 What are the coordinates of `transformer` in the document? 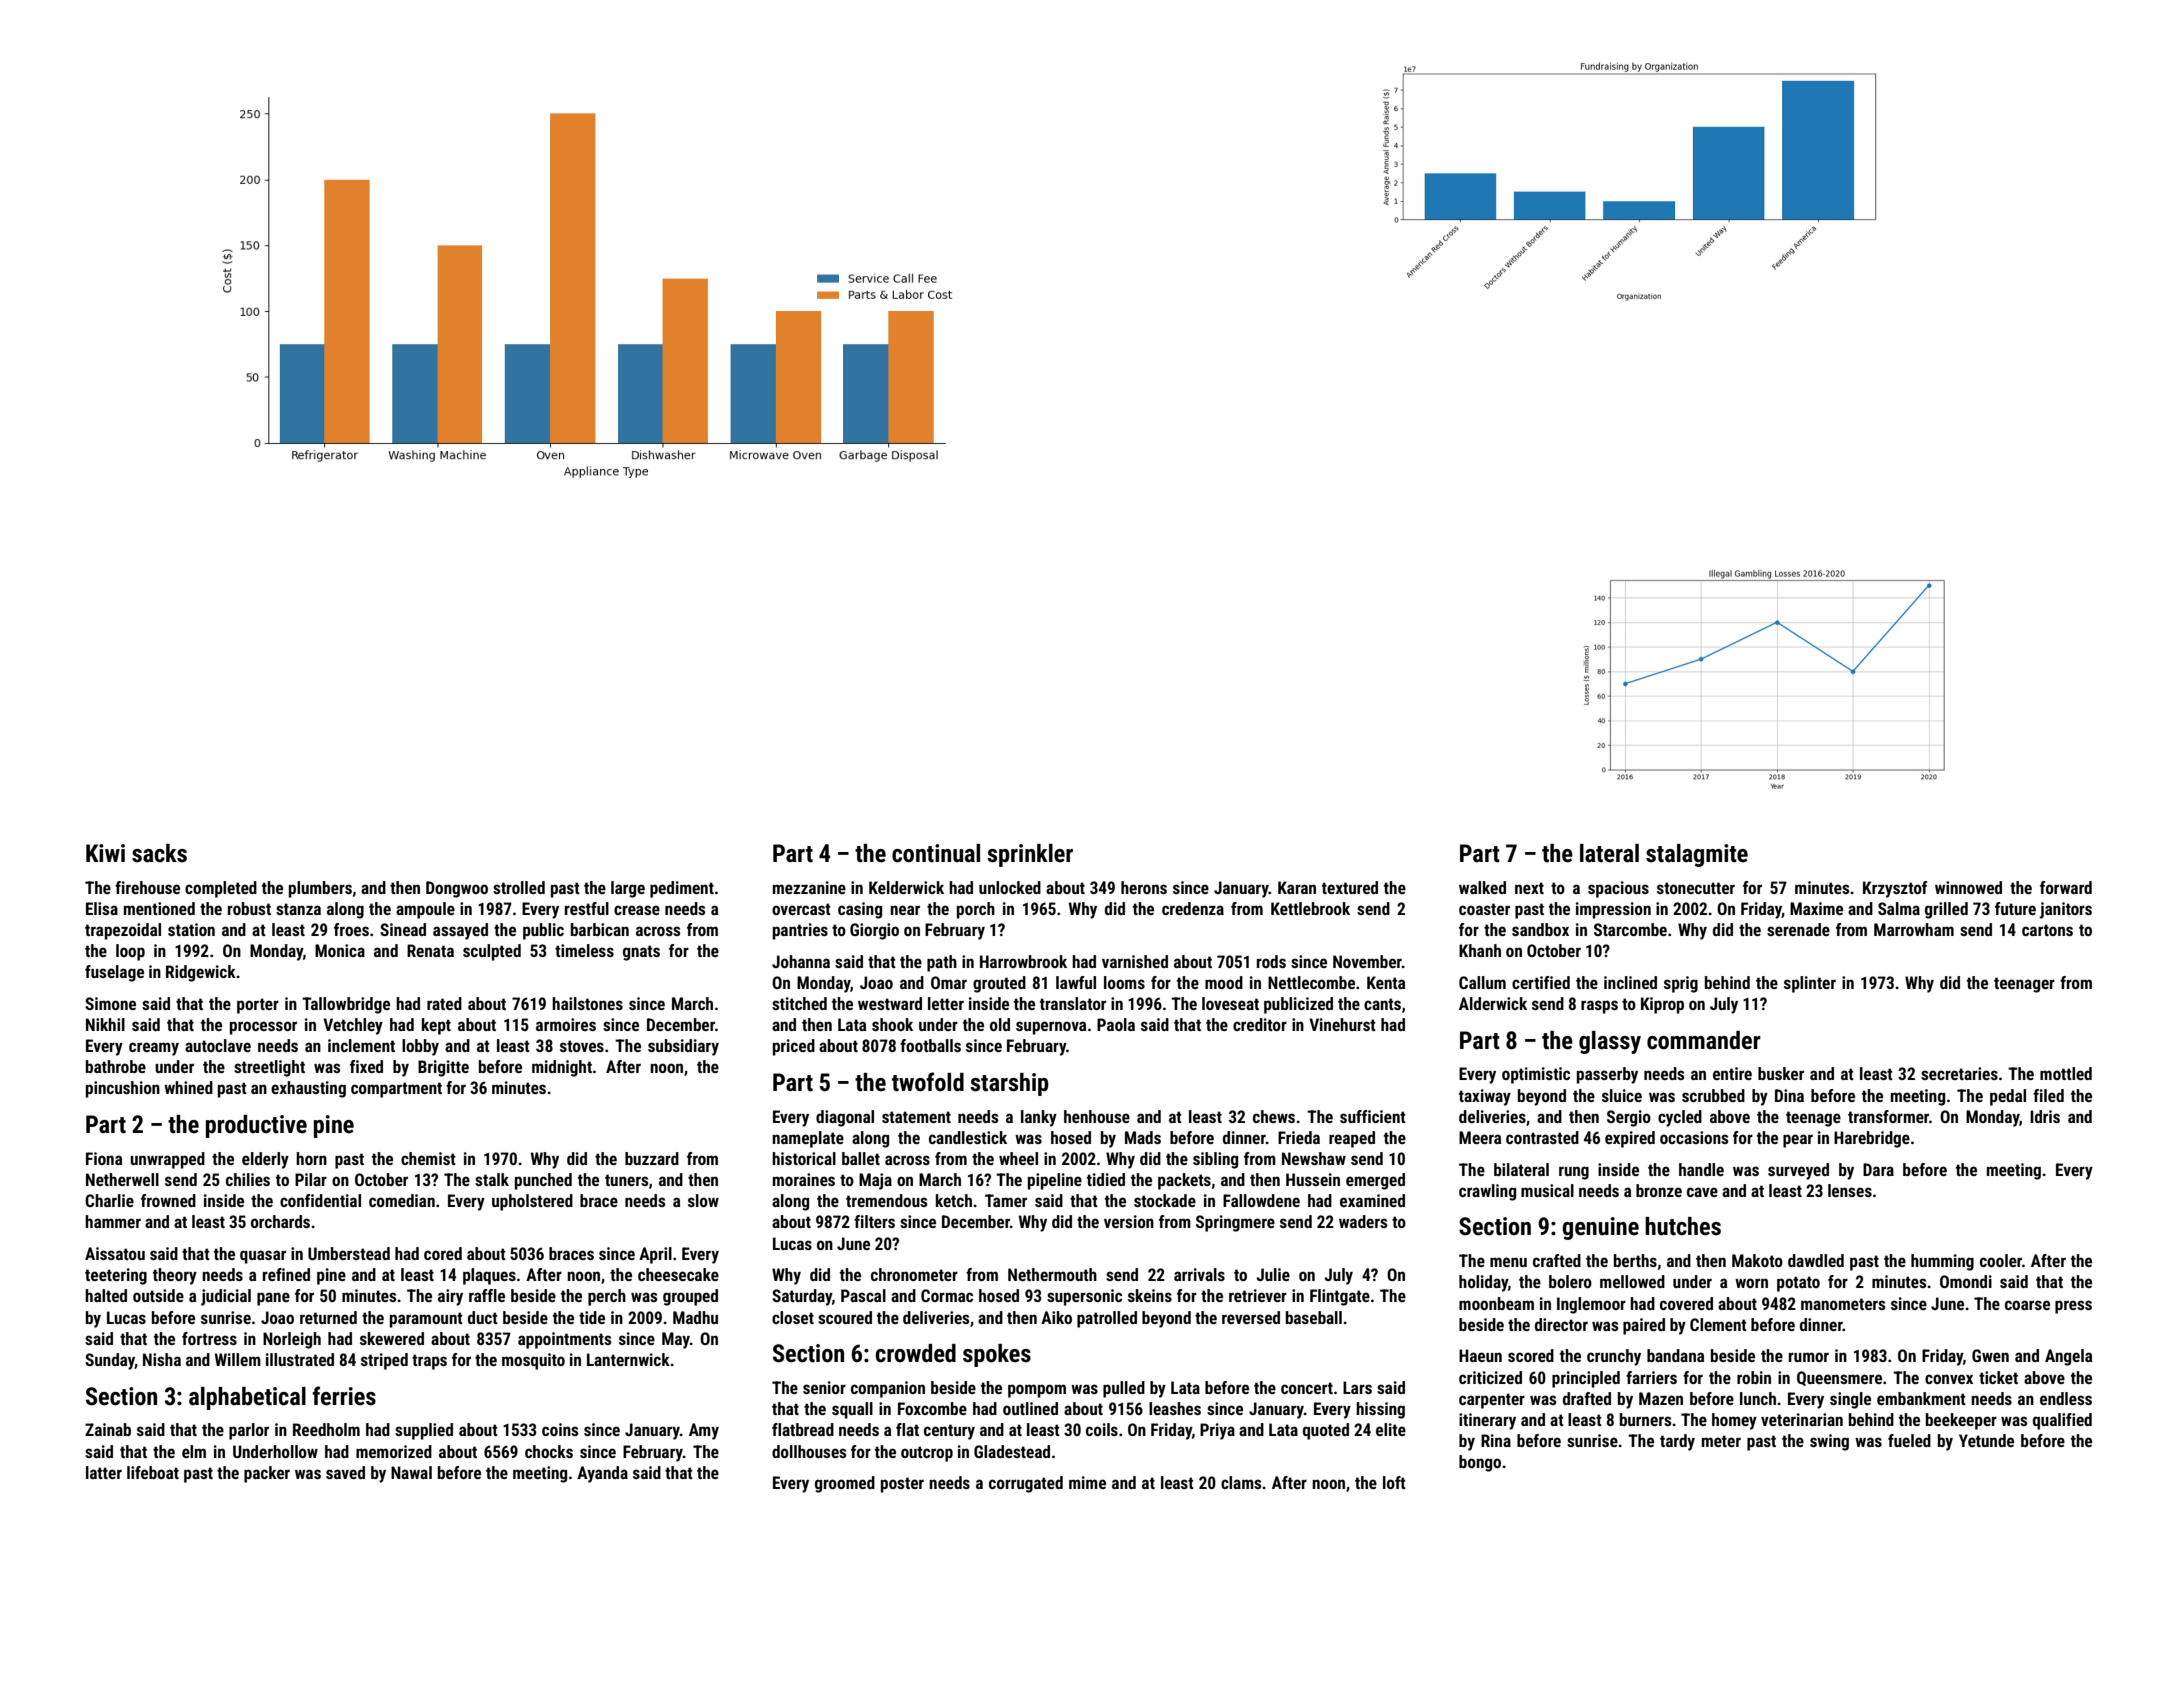 It's located at (1888, 1116).
